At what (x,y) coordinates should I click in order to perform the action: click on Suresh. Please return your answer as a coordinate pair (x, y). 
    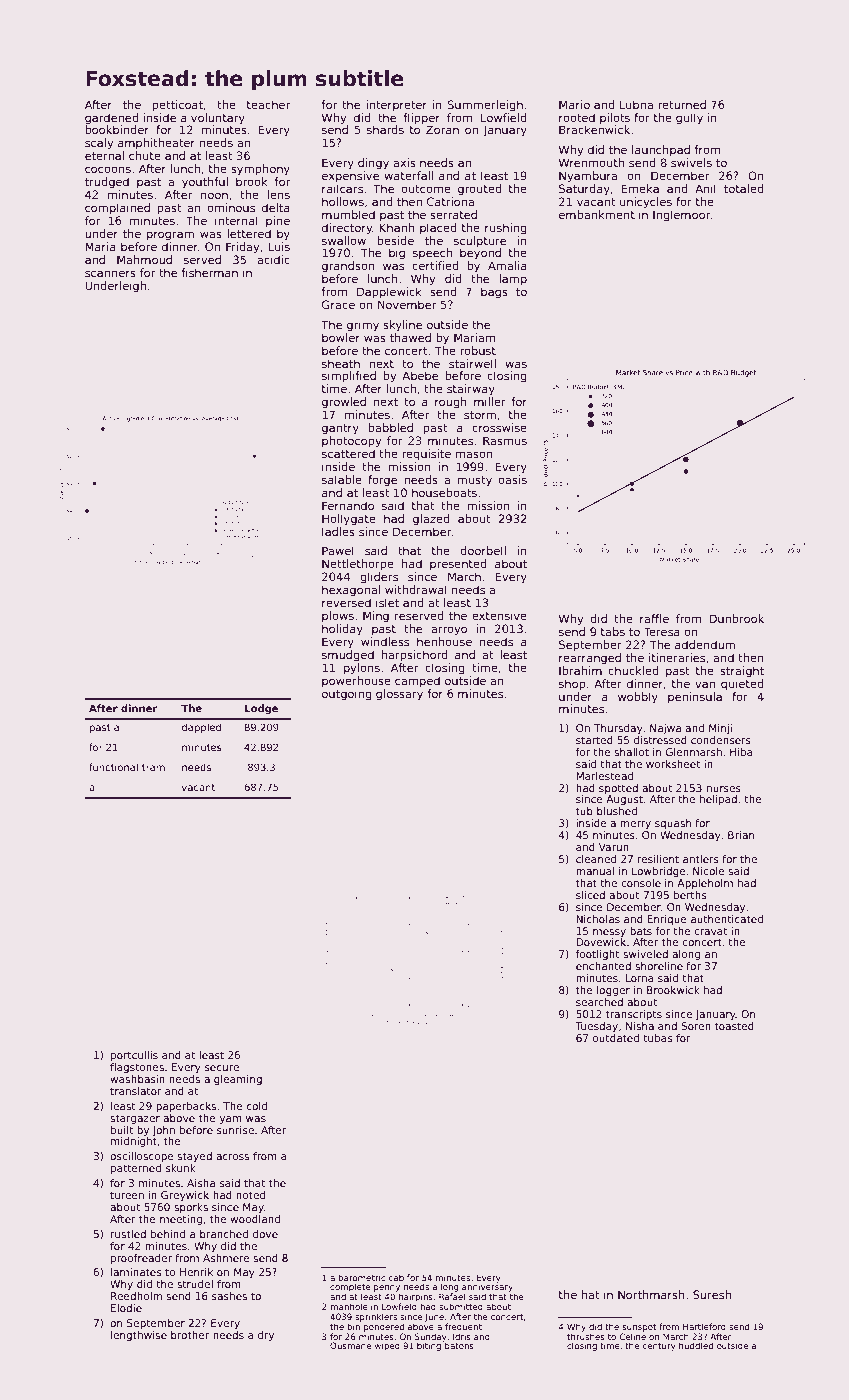
    Looking at the image, I should click on (712, 1294).
